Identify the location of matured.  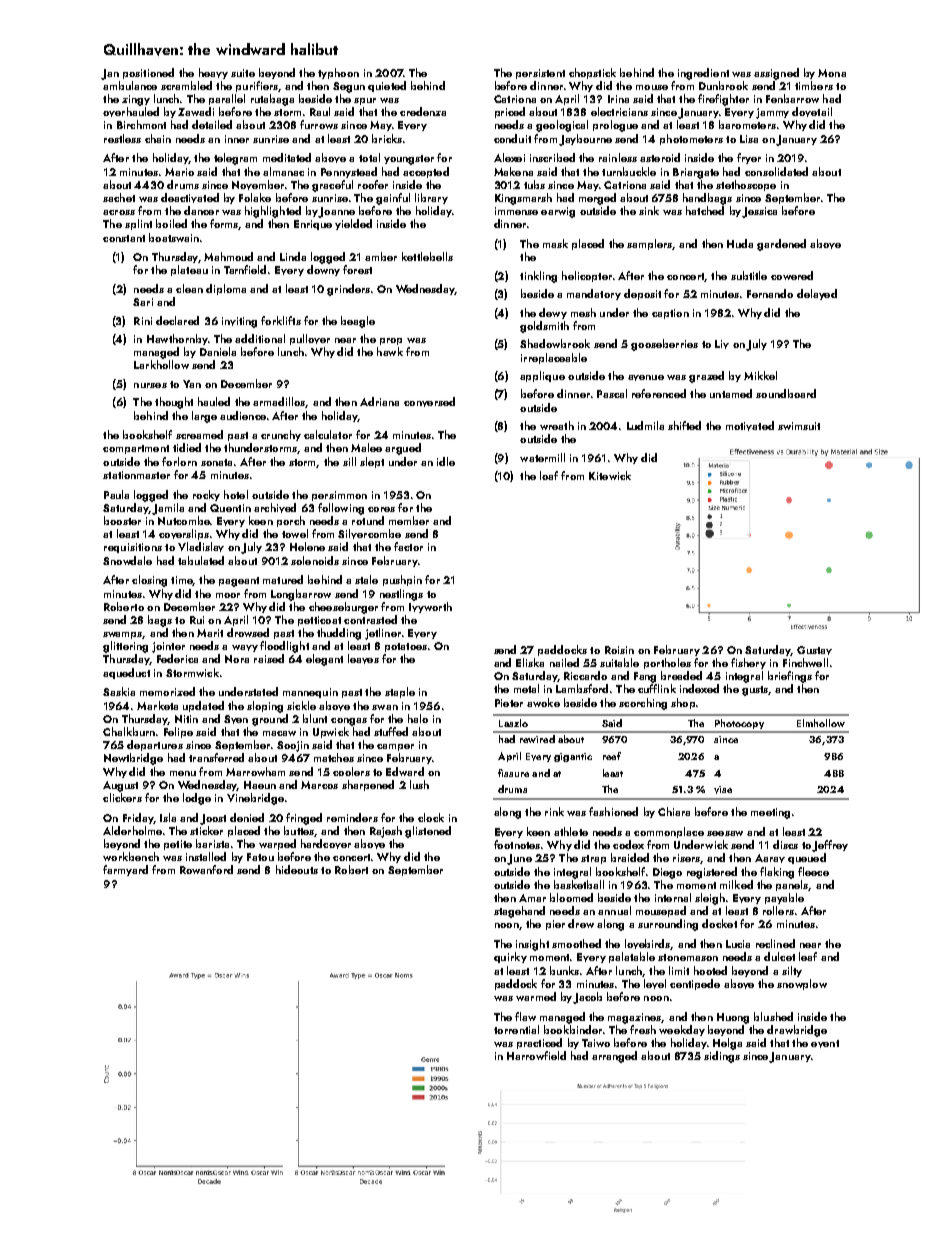
(283, 579).
